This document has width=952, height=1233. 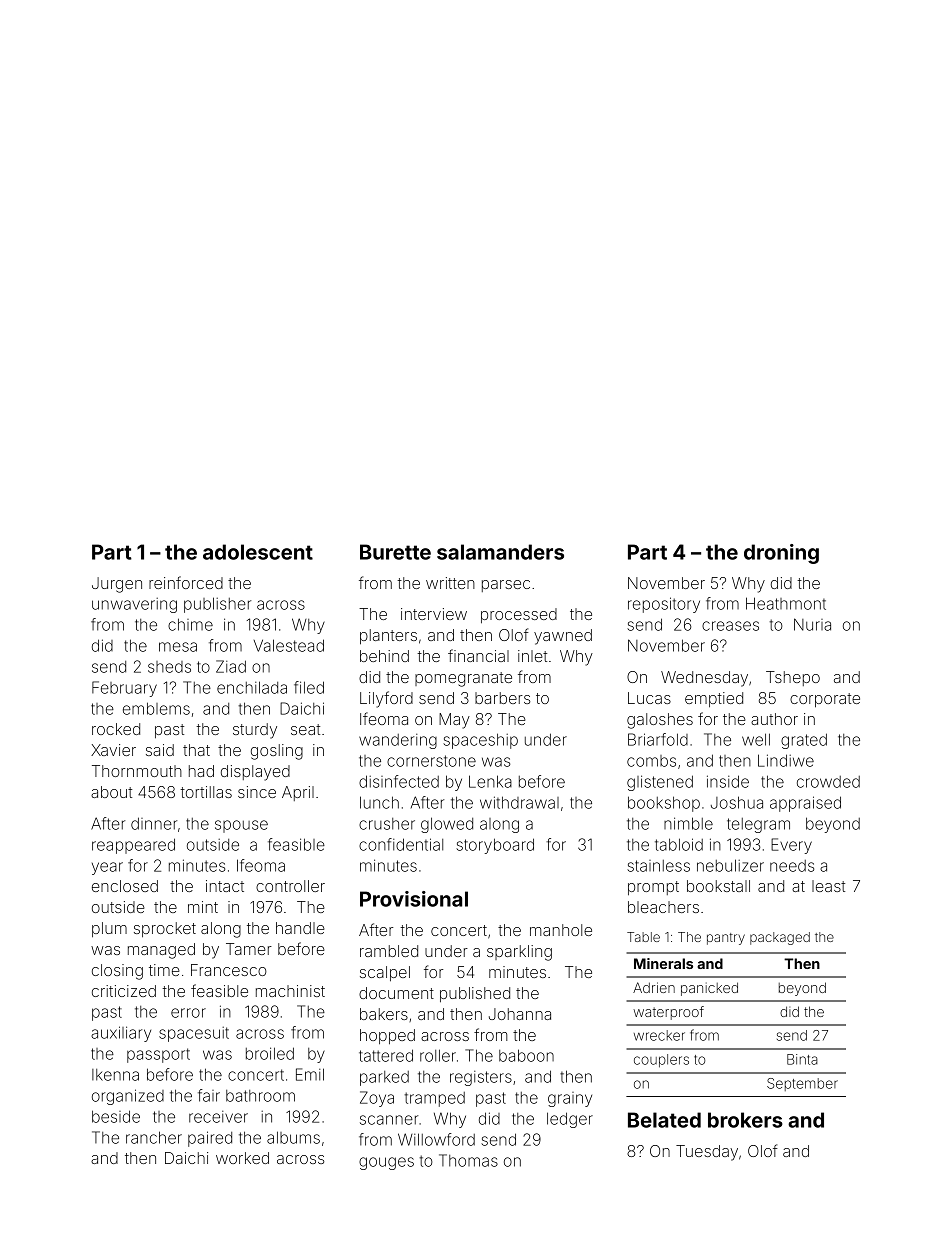 What do you see at coordinates (490, 781) in the document?
I see `Lenka` at bounding box center [490, 781].
